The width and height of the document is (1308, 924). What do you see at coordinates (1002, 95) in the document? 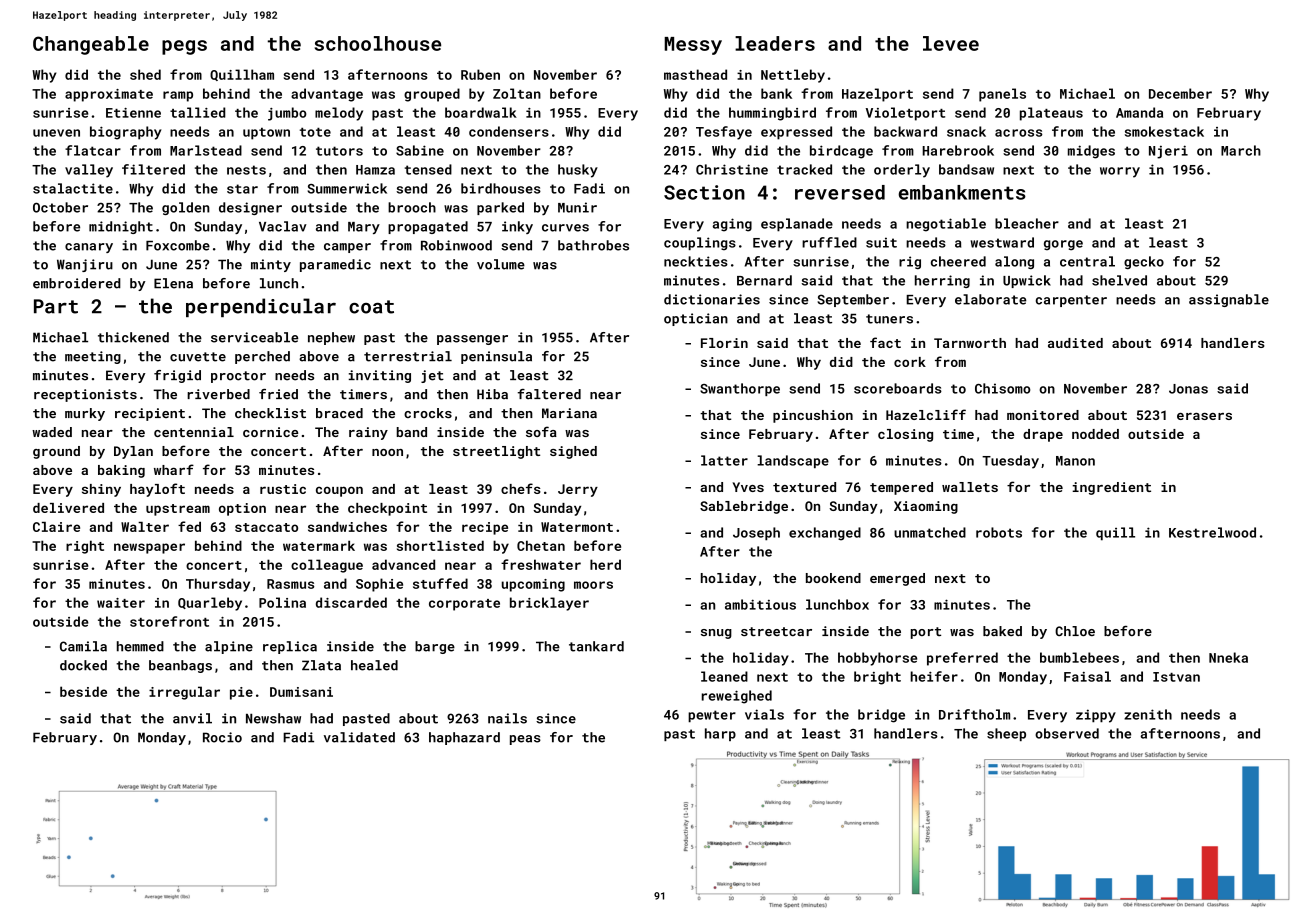
I see `panels` at bounding box center [1002, 95].
